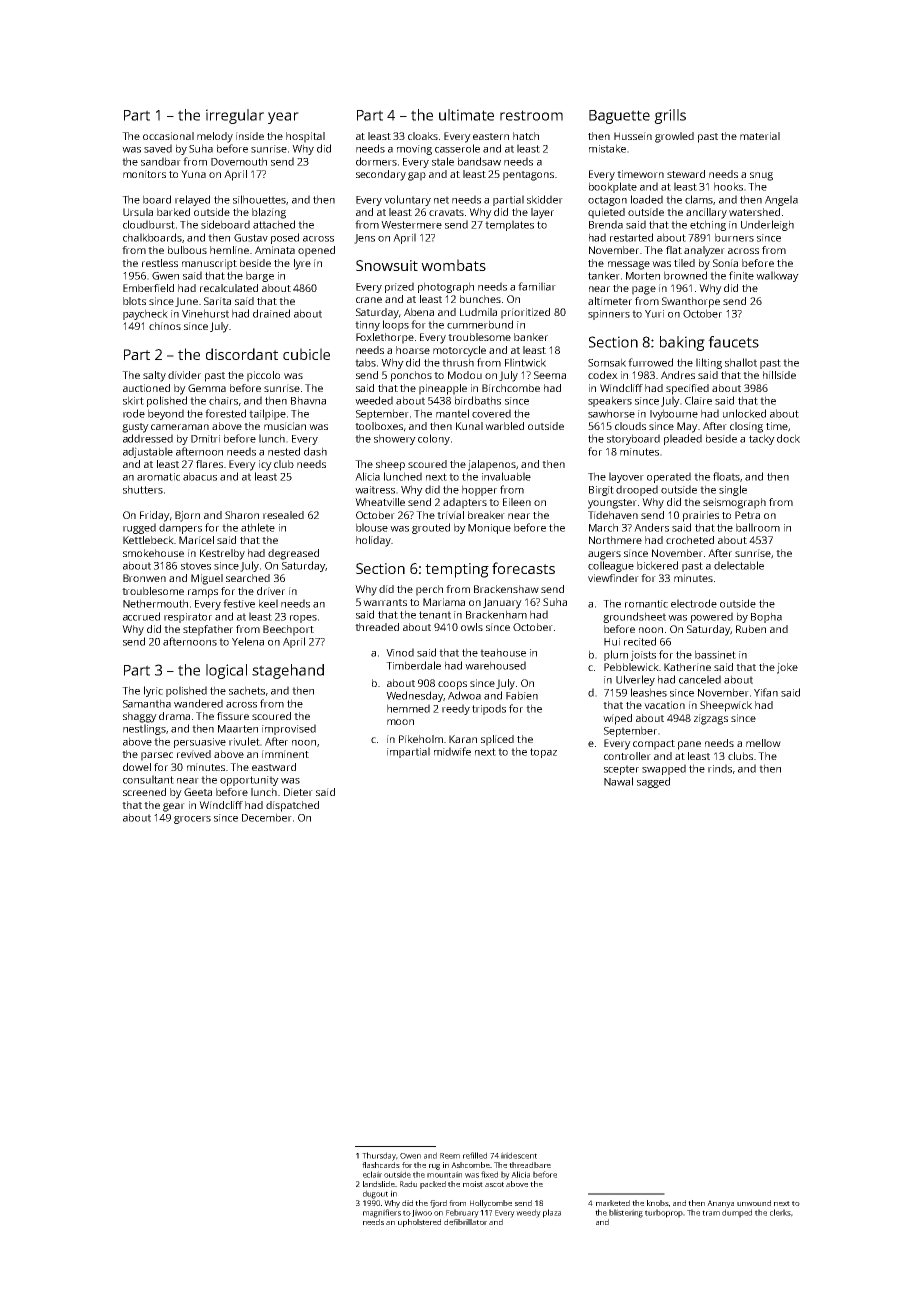 The image size is (924, 1308). I want to click on nestlings, so click(144, 729).
